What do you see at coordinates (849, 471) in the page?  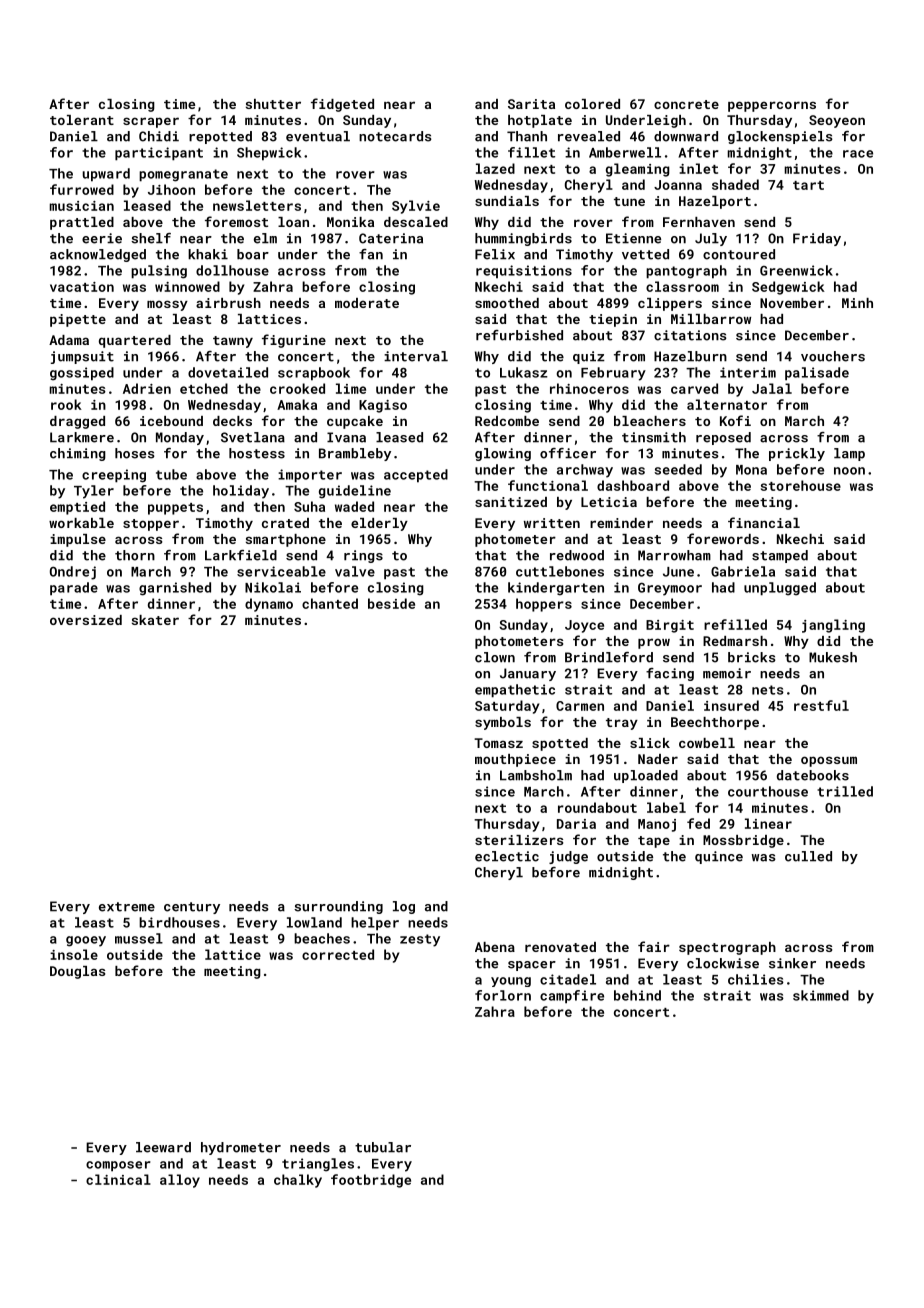 I see `noon` at bounding box center [849, 471].
